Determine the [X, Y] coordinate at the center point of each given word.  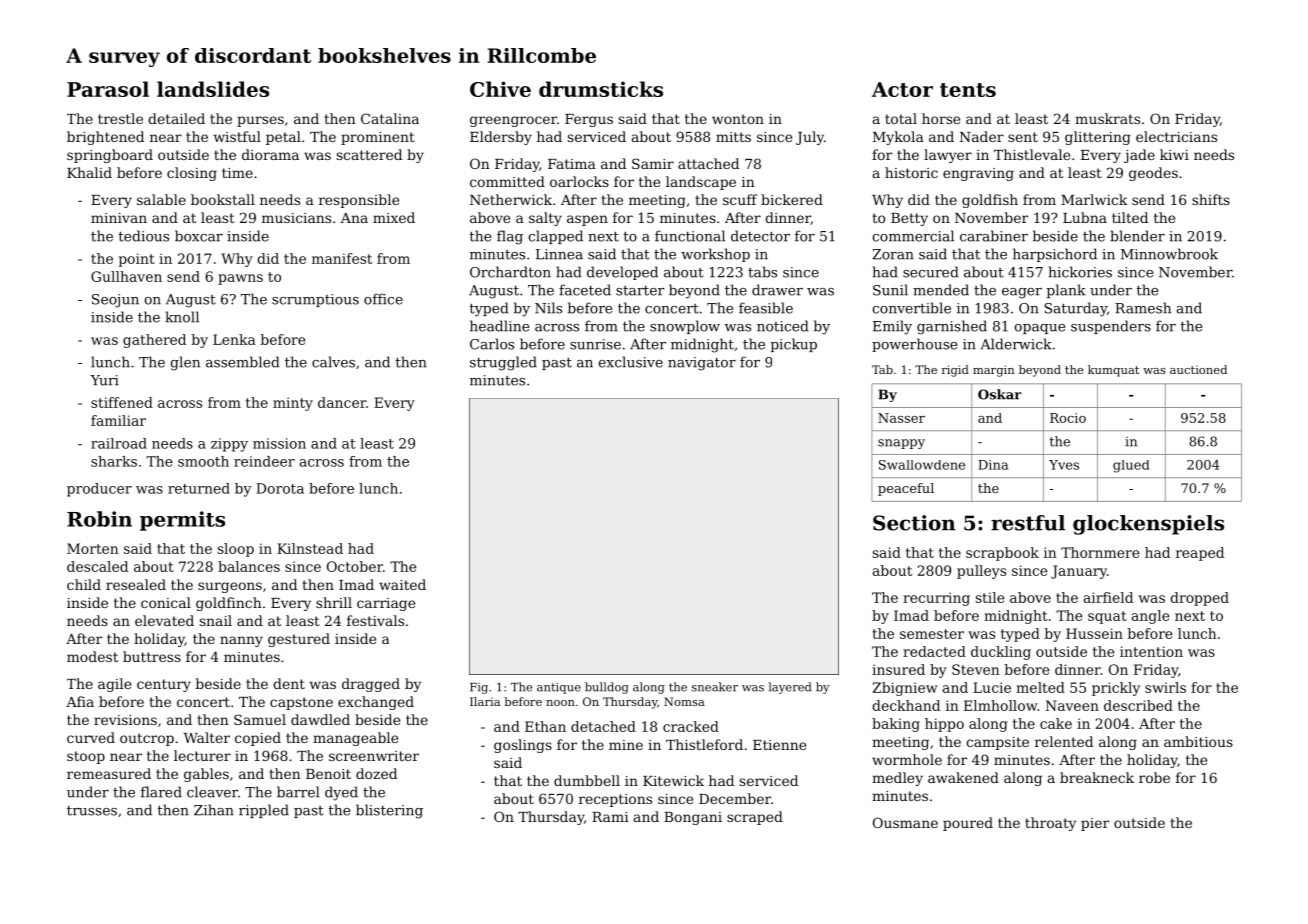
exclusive [630, 362]
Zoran [893, 254]
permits [182, 521]
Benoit [328, 774]
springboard [110, 156]
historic [911, 172]
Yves [1064, 465]
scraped [755, 818]
